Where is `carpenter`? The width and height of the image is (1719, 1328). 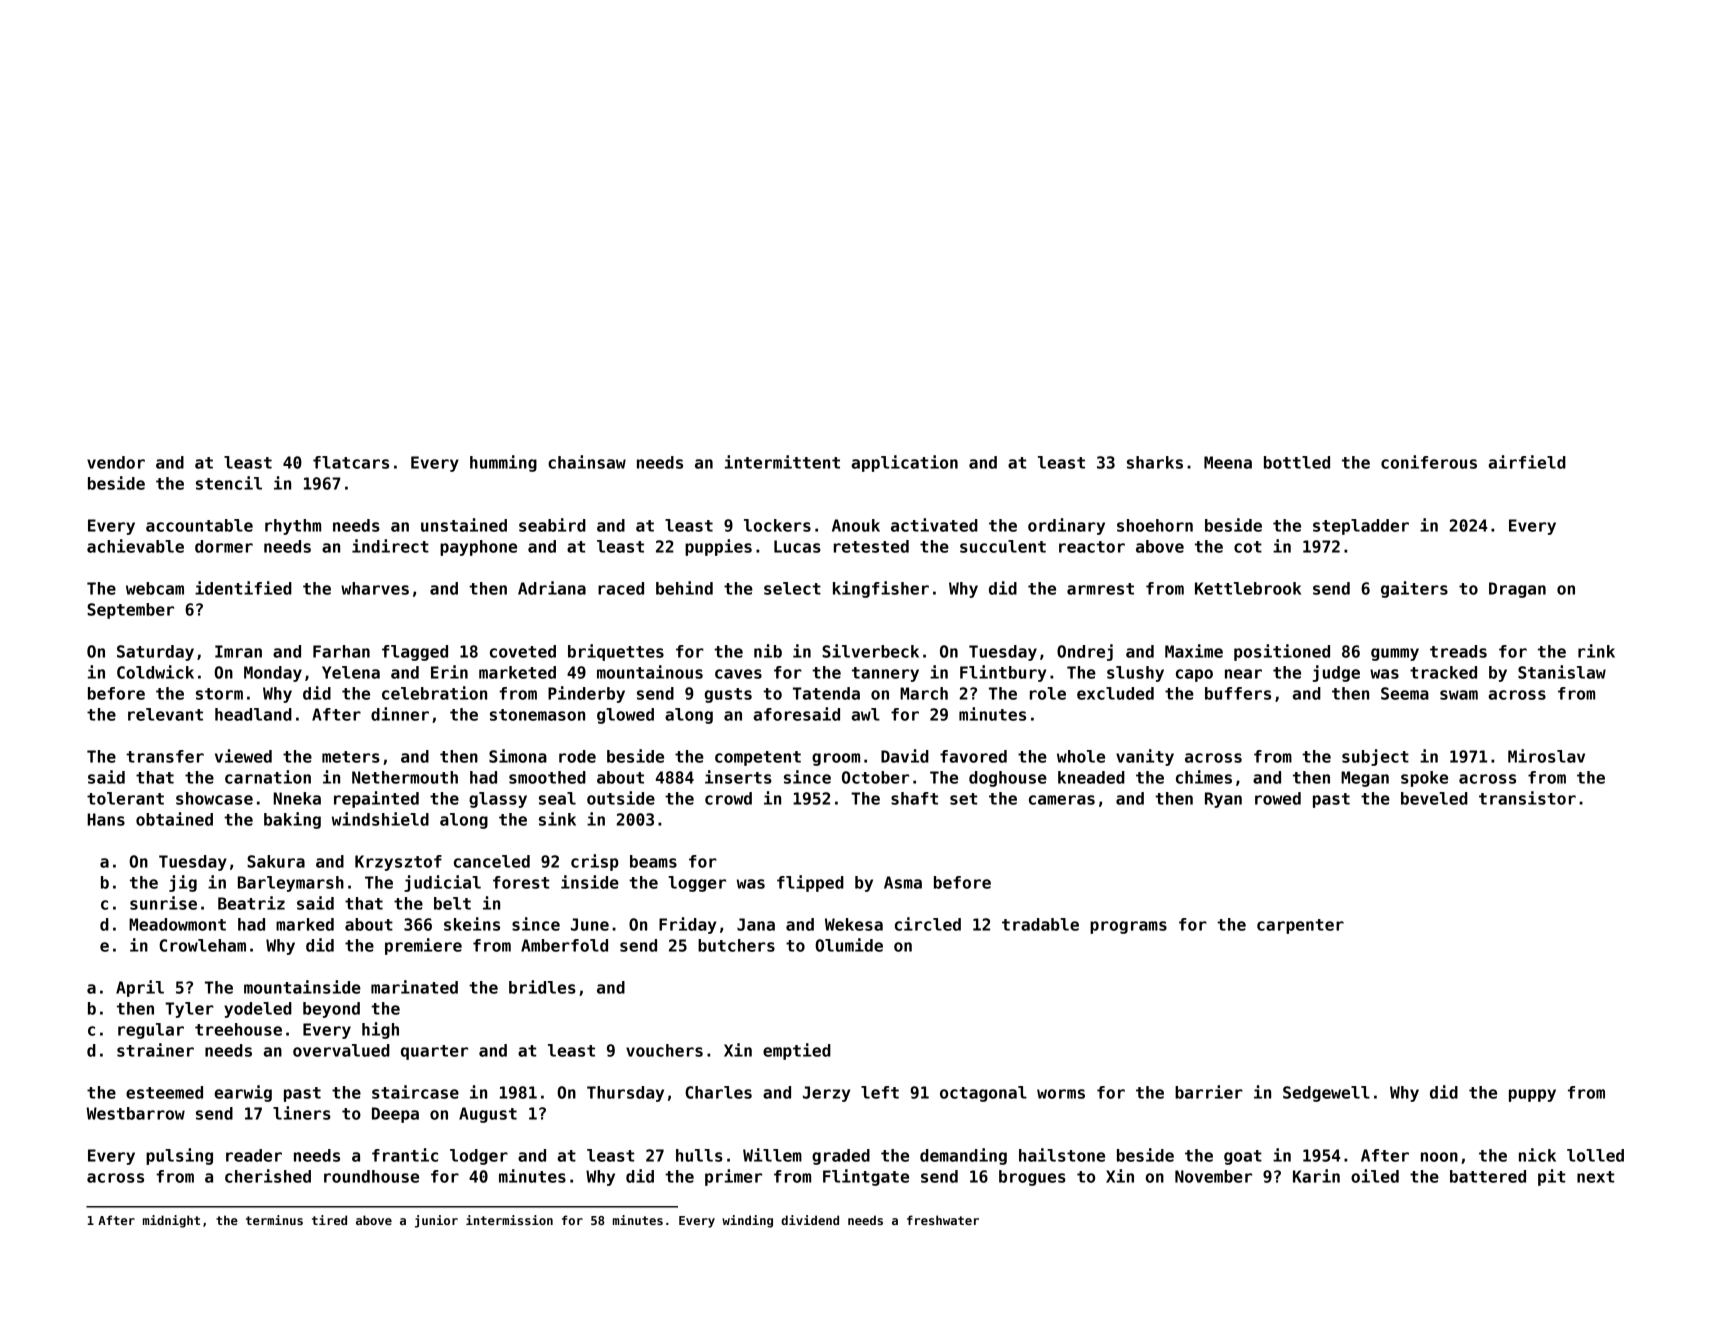 carpenter is located at coordinates (1300, 926).
